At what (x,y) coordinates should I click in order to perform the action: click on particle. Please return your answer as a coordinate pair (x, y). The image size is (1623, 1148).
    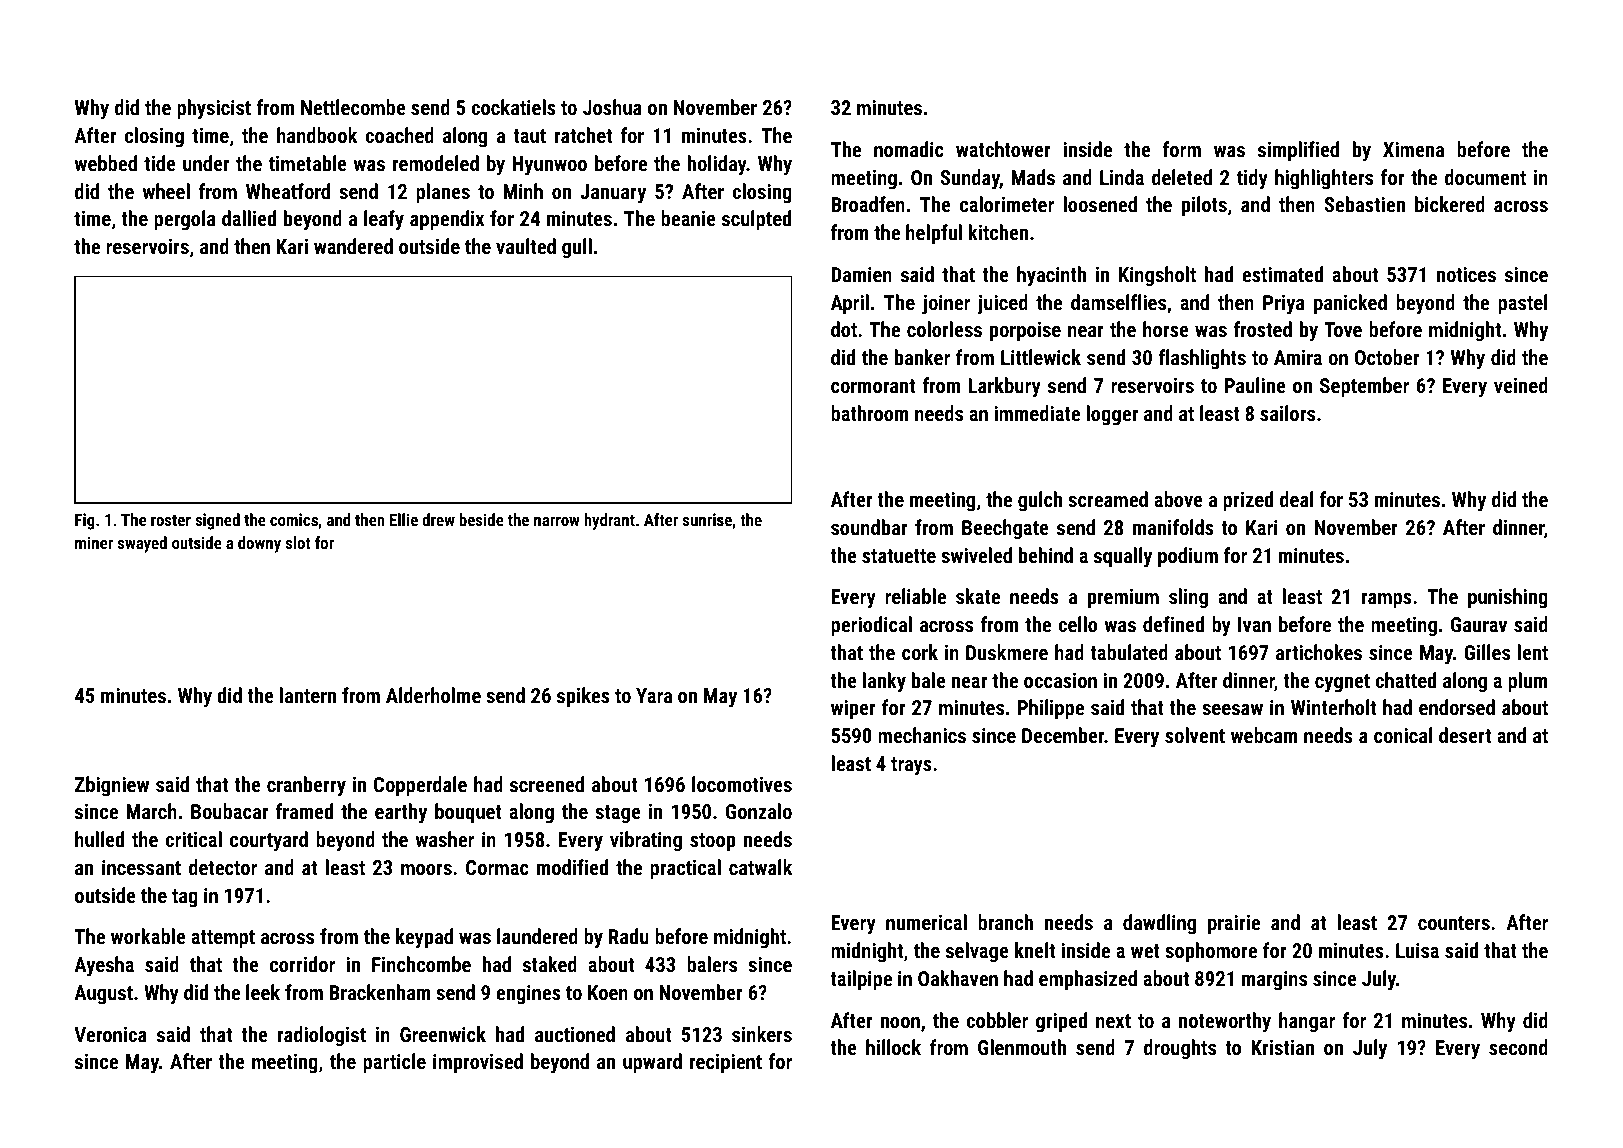
    Looking at the image, I should click on (394, 1063).
